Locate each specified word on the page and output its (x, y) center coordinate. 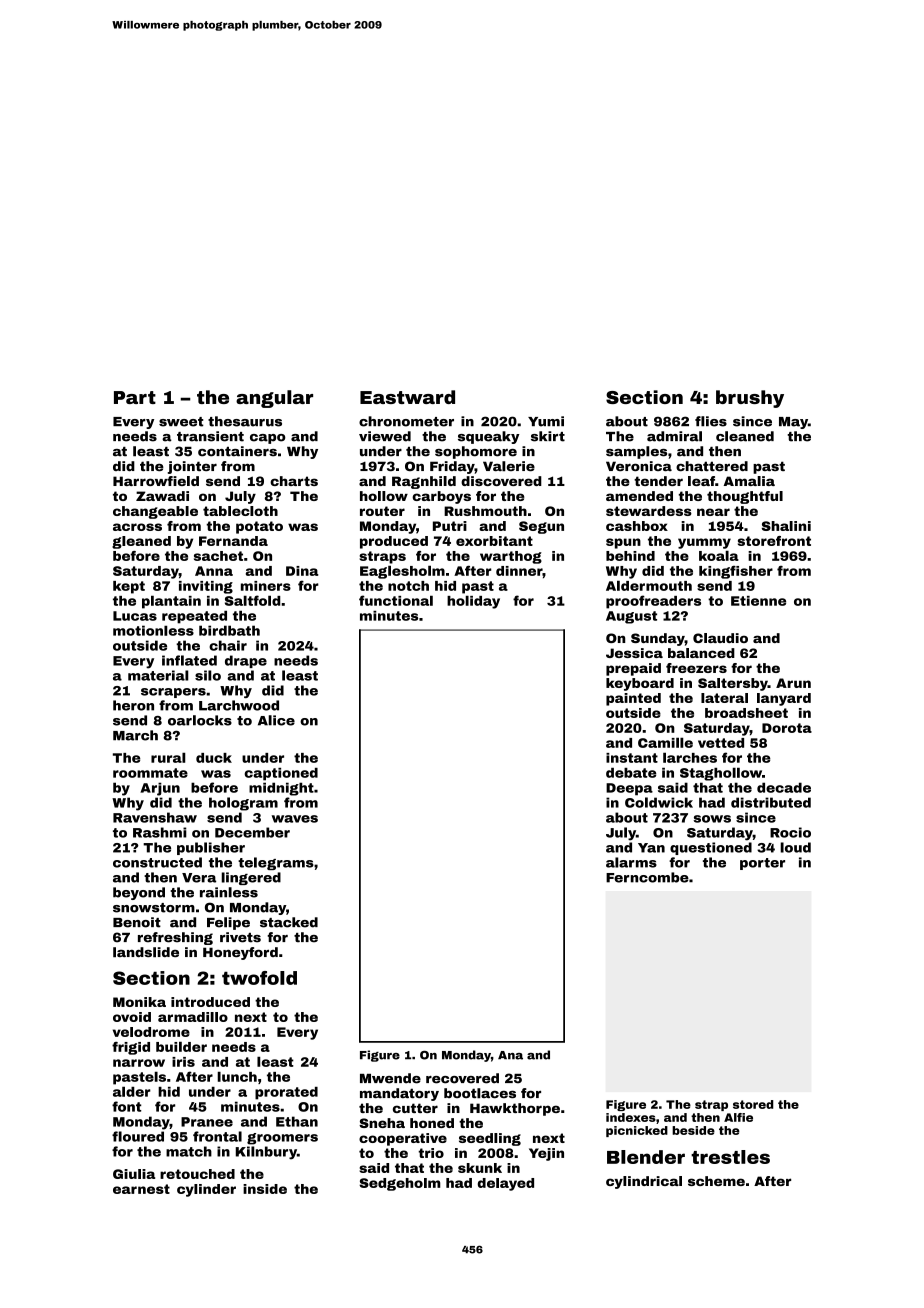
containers (237, 451)
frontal (217, 1136)
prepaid (633, 669)
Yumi (546, 421)
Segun (541, 527)
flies (711, 421)
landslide (146, 952)
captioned (281, 774)
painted (633, 699)
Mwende (390, 1078)
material (158, 675)
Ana (510, 1055)
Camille (665, 742)
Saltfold (252, 600)
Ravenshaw (155, 817)
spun (623, 543)
